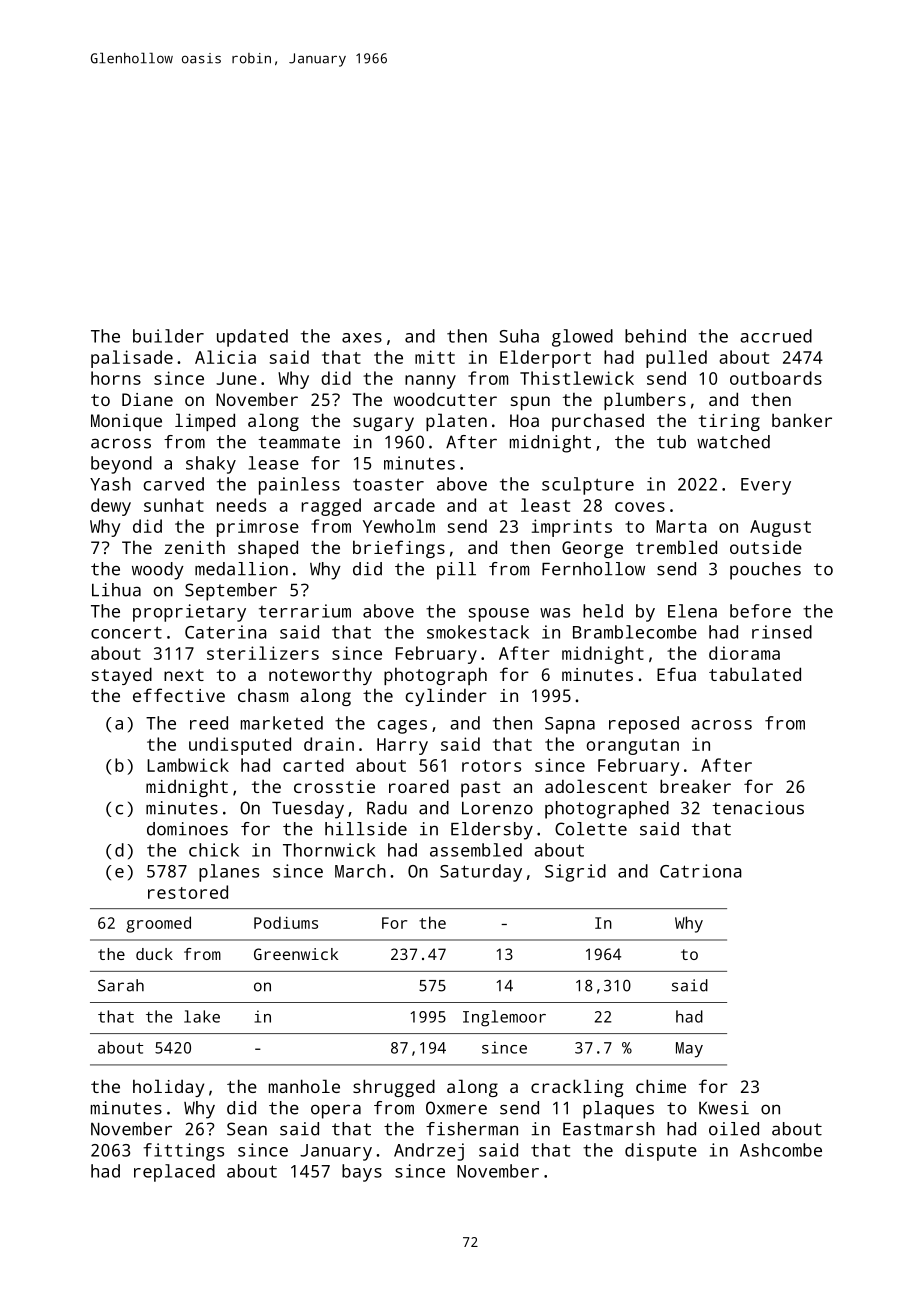 The width and height of the page is (924, 1308). I want to click on accrued, so click(776, 336).
